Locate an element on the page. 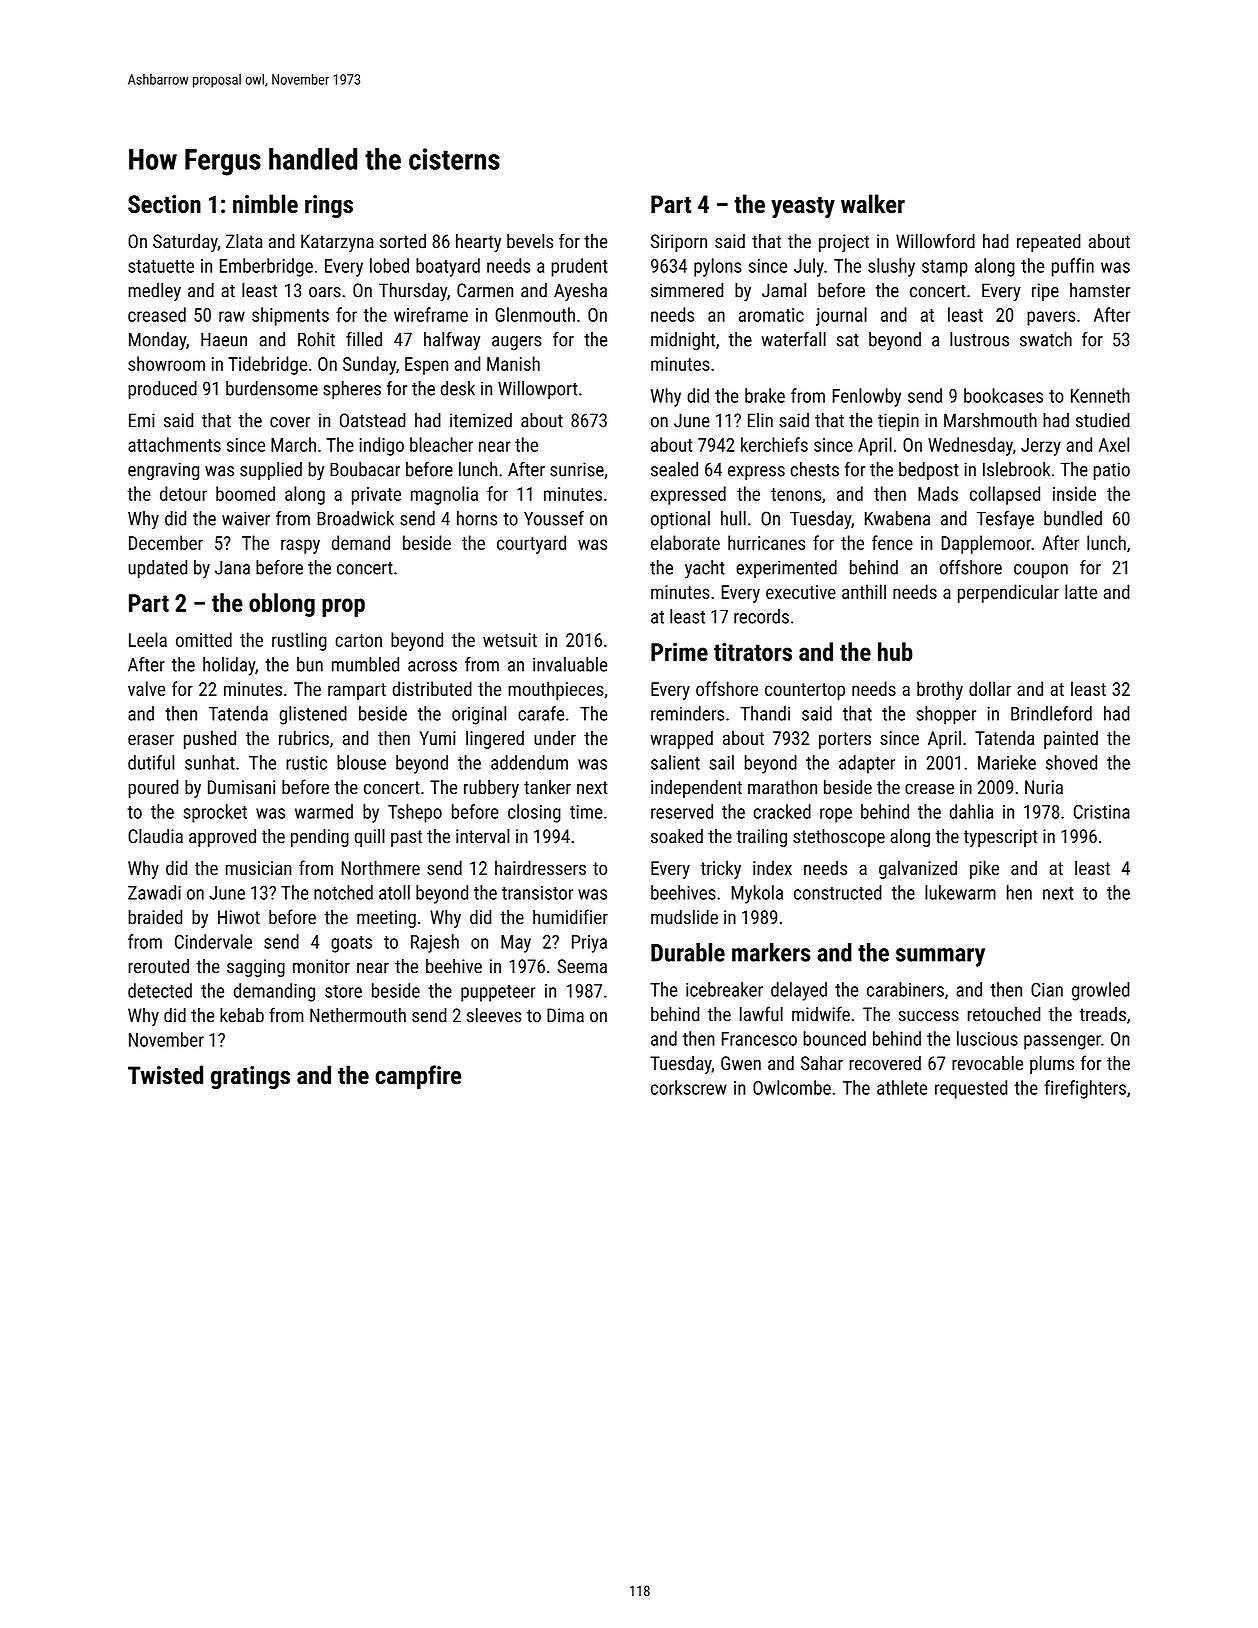 Image resolution: width=1258 pixels, height=1628 pixels. gratings is located at coordinates (250, 1077).
